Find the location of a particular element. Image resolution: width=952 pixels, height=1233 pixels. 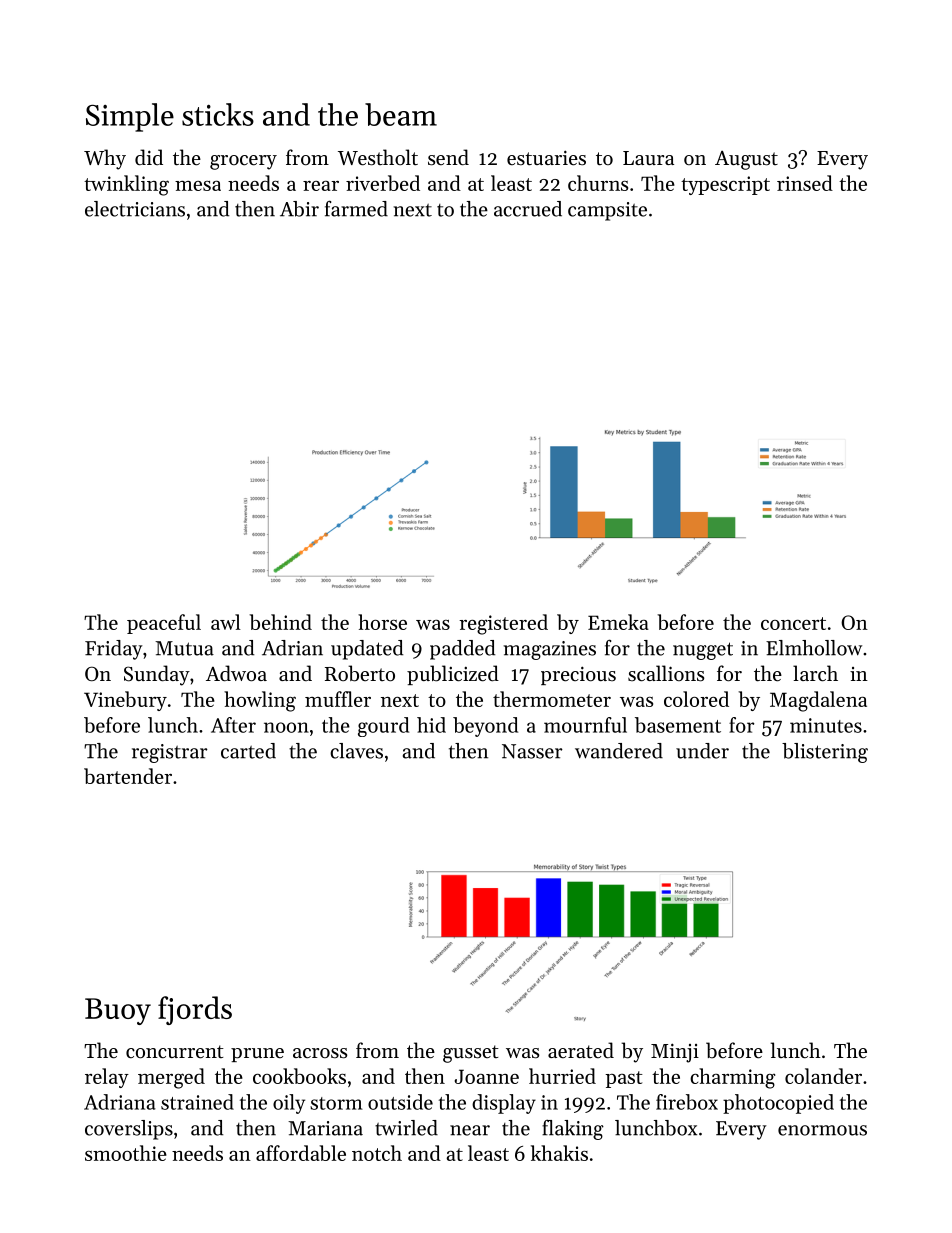

beam is located at coordinates (401, 114).
